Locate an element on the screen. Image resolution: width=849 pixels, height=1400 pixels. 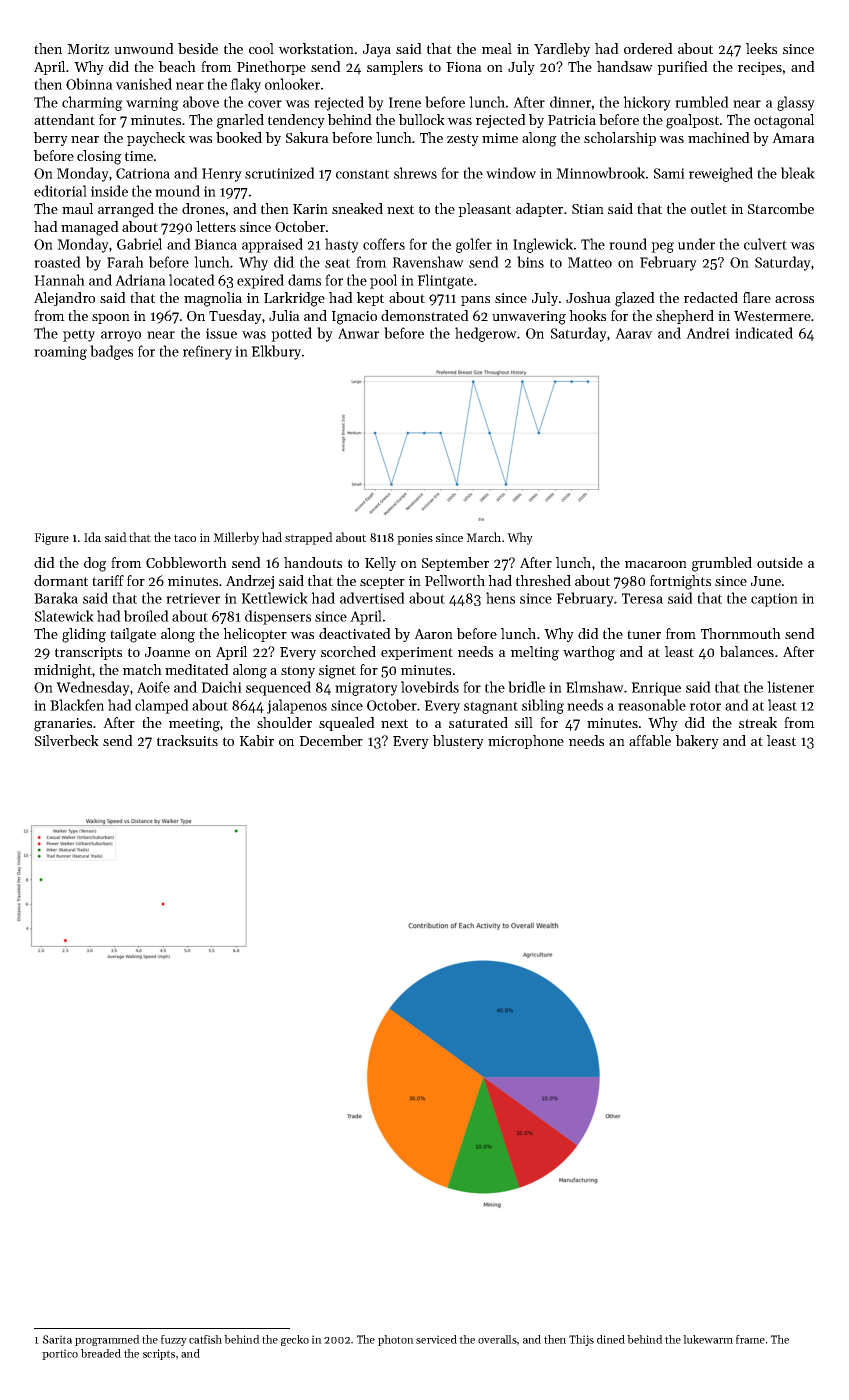
Jaya is located at coordinates (377, 50).
